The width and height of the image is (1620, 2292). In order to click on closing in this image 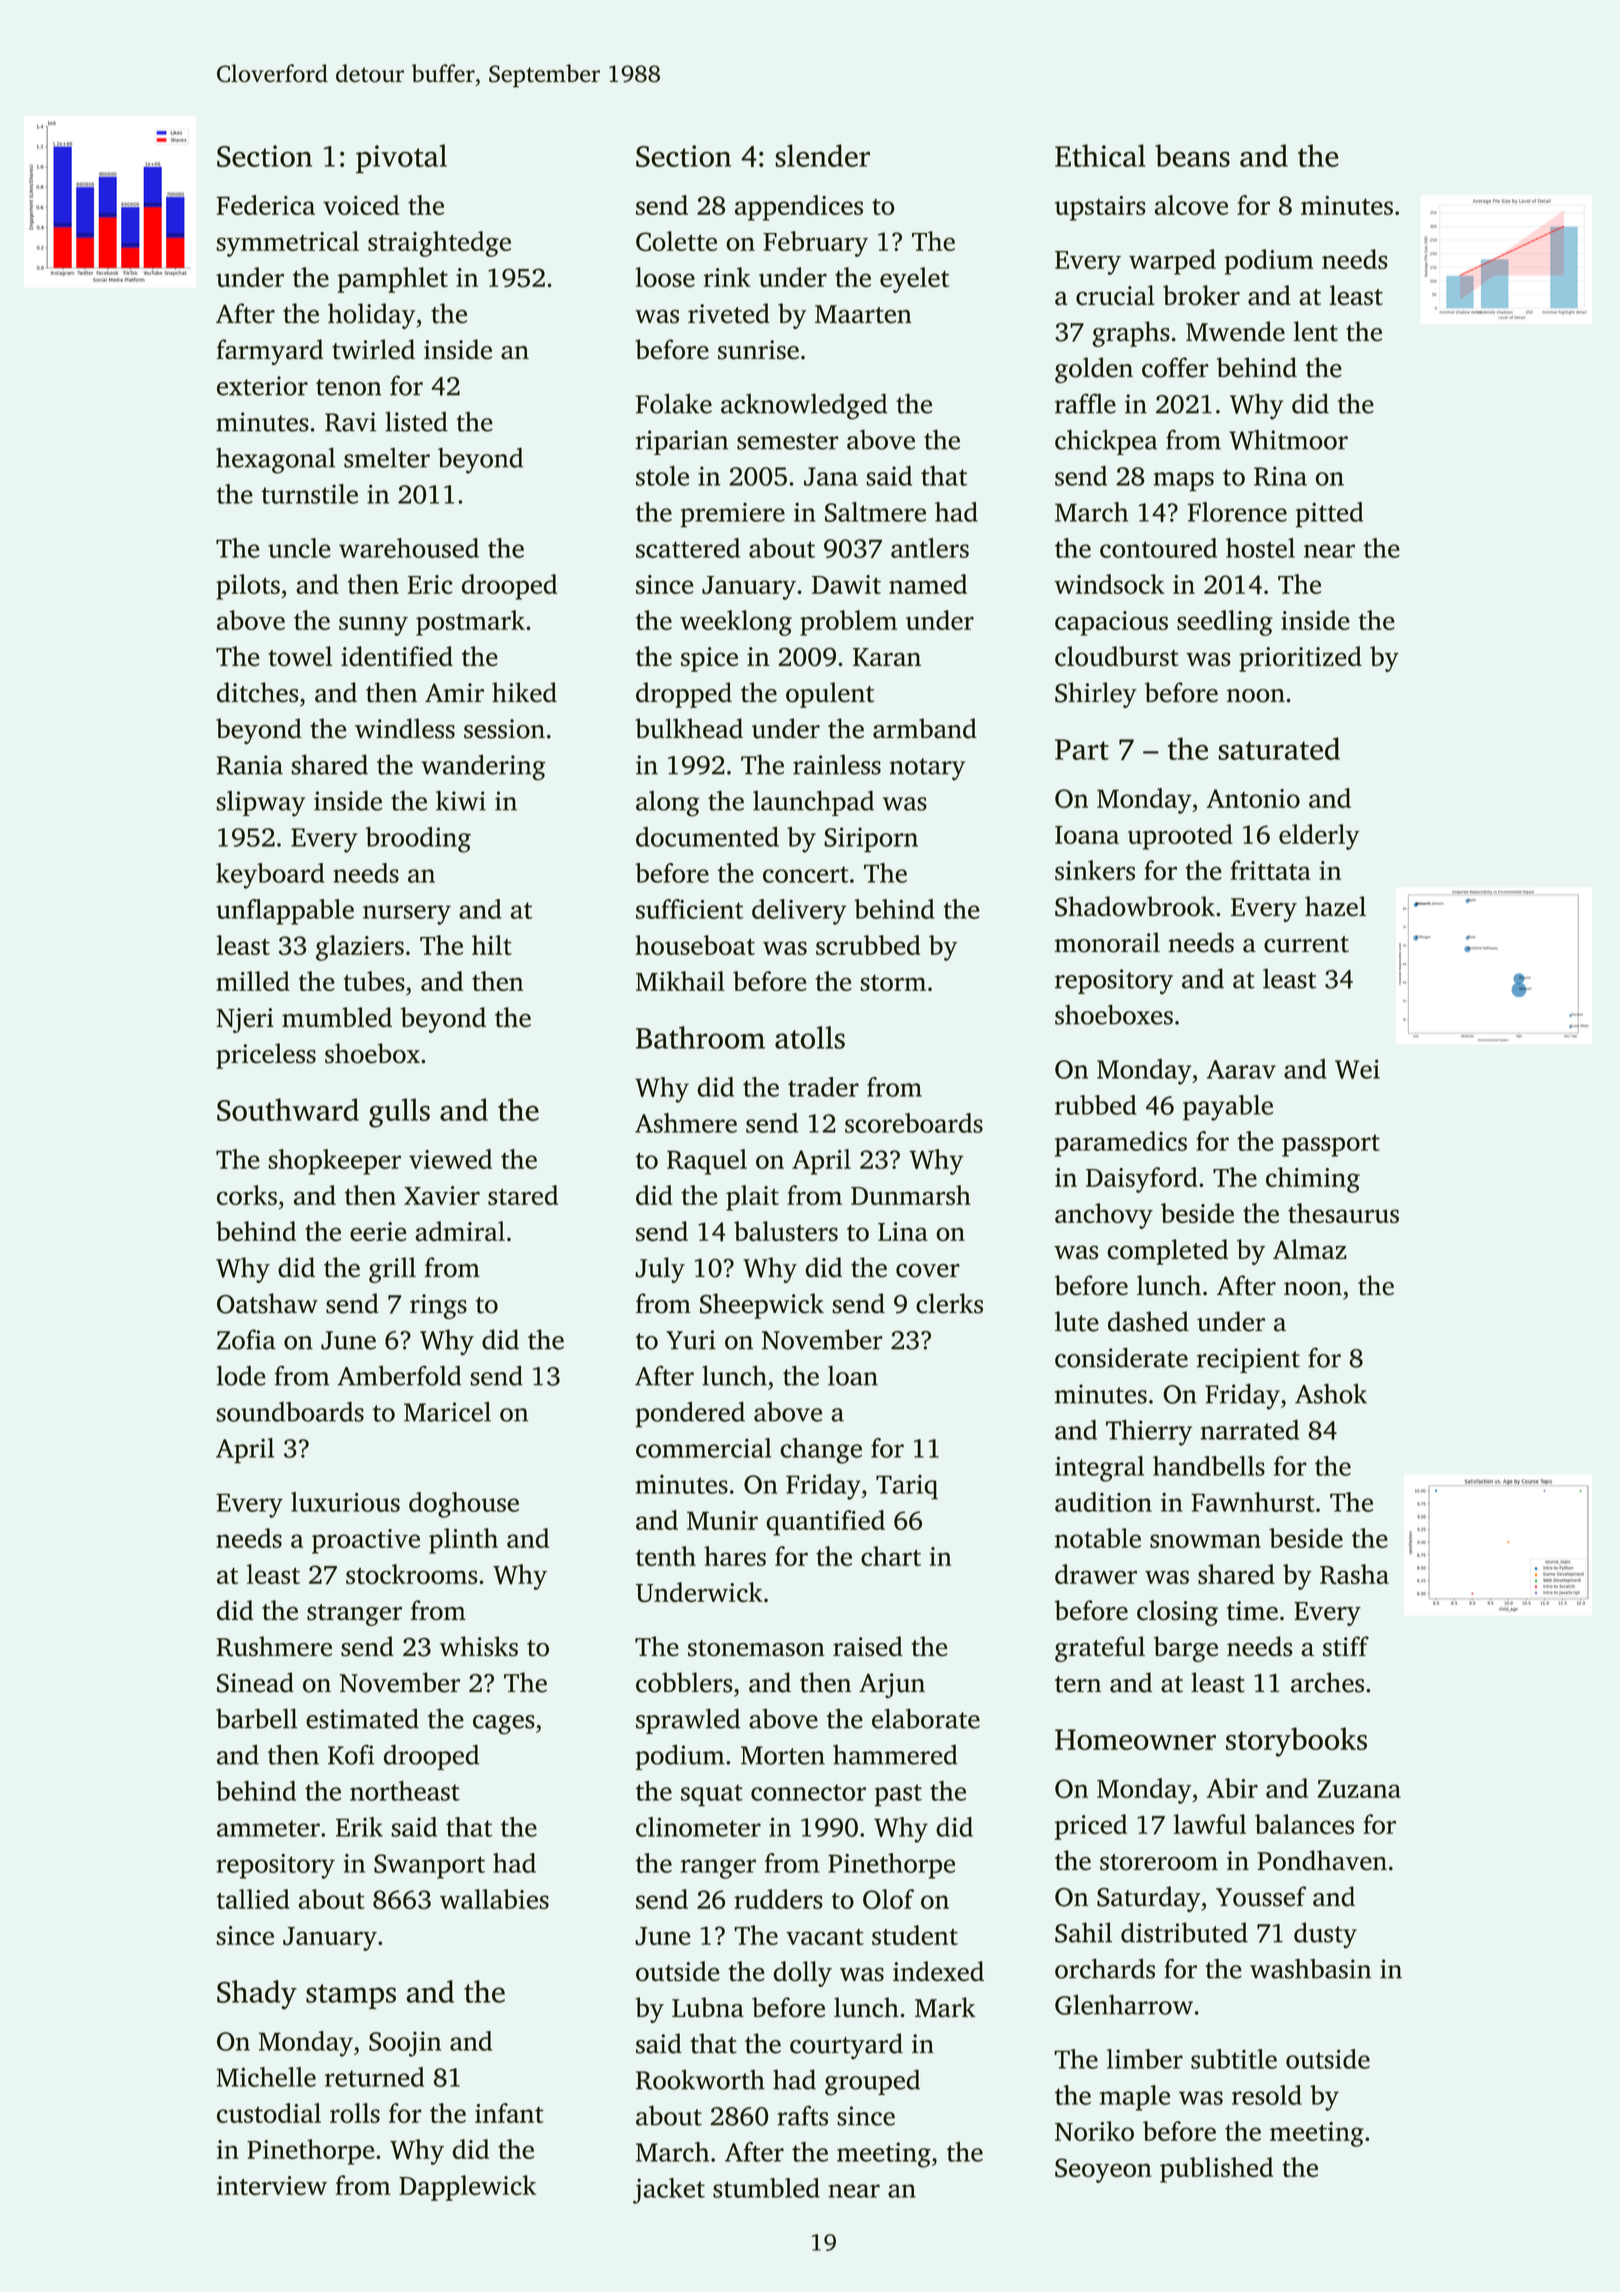, I will do `click(1177, 1613)`.
